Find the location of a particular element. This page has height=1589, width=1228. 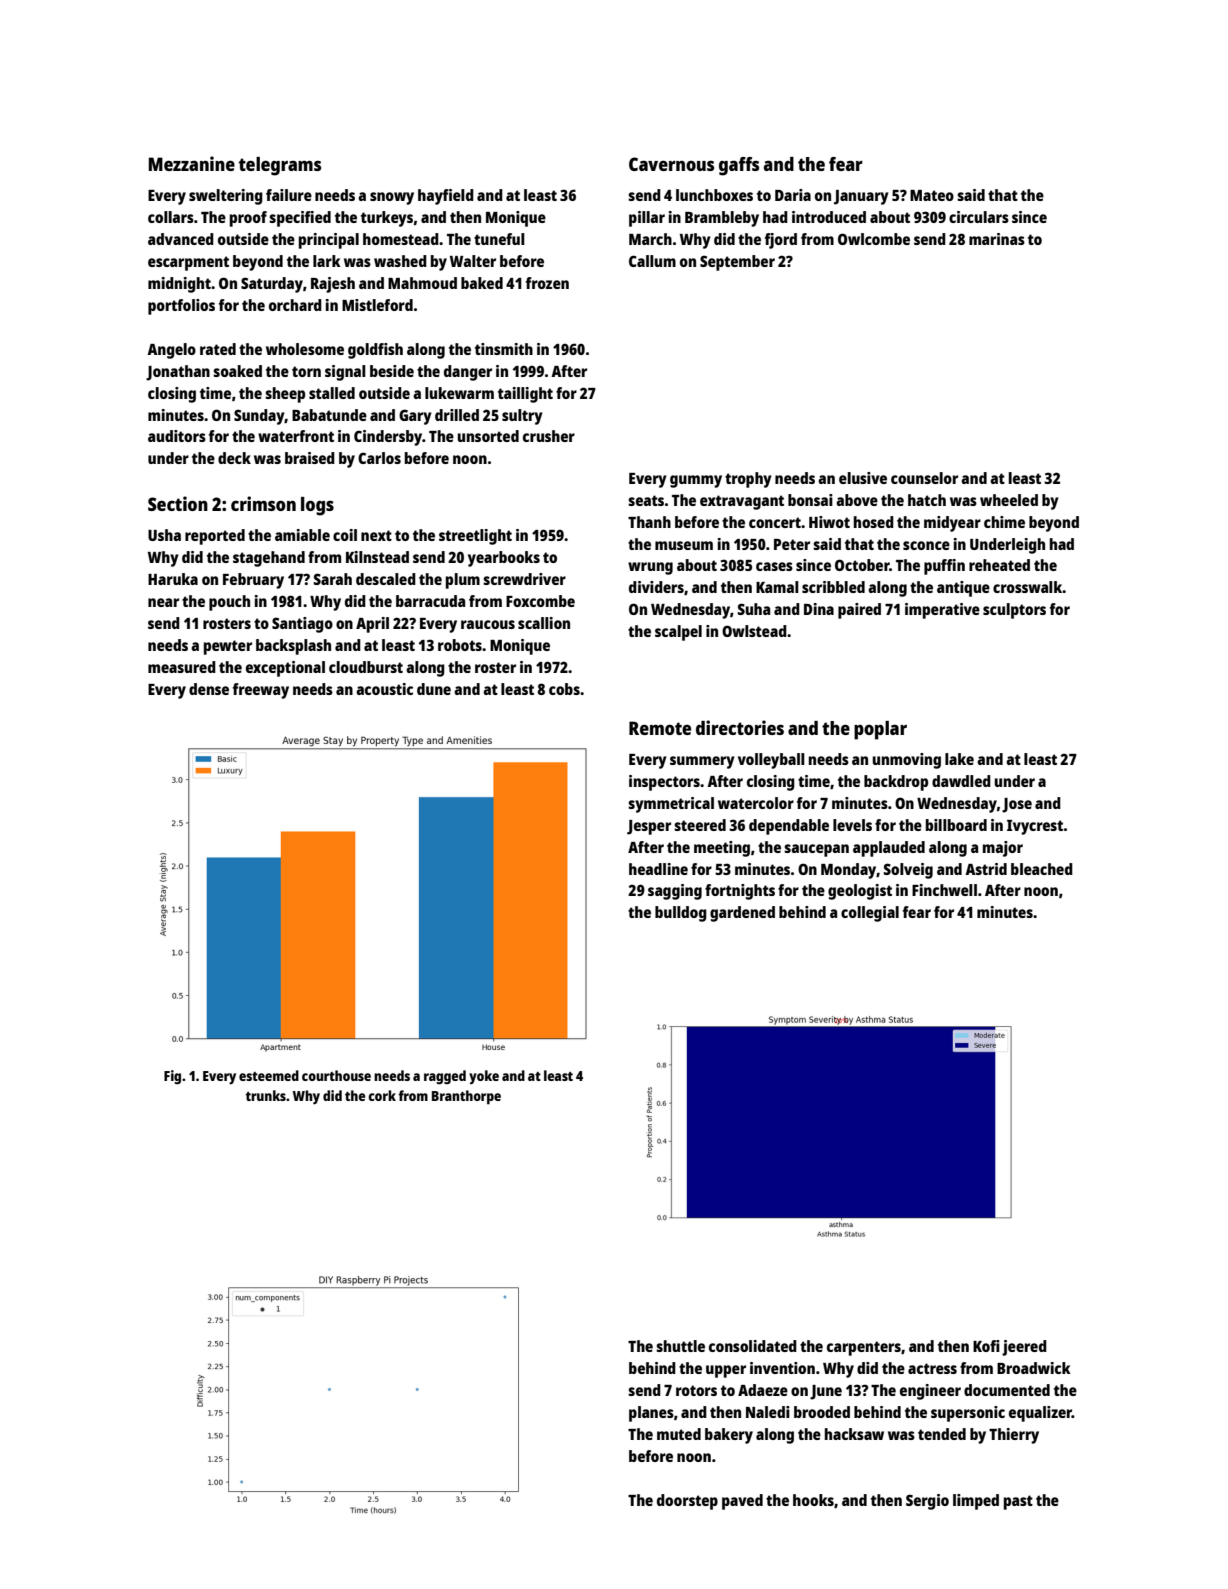

doorstep is located at coordinates (687, 1502).
